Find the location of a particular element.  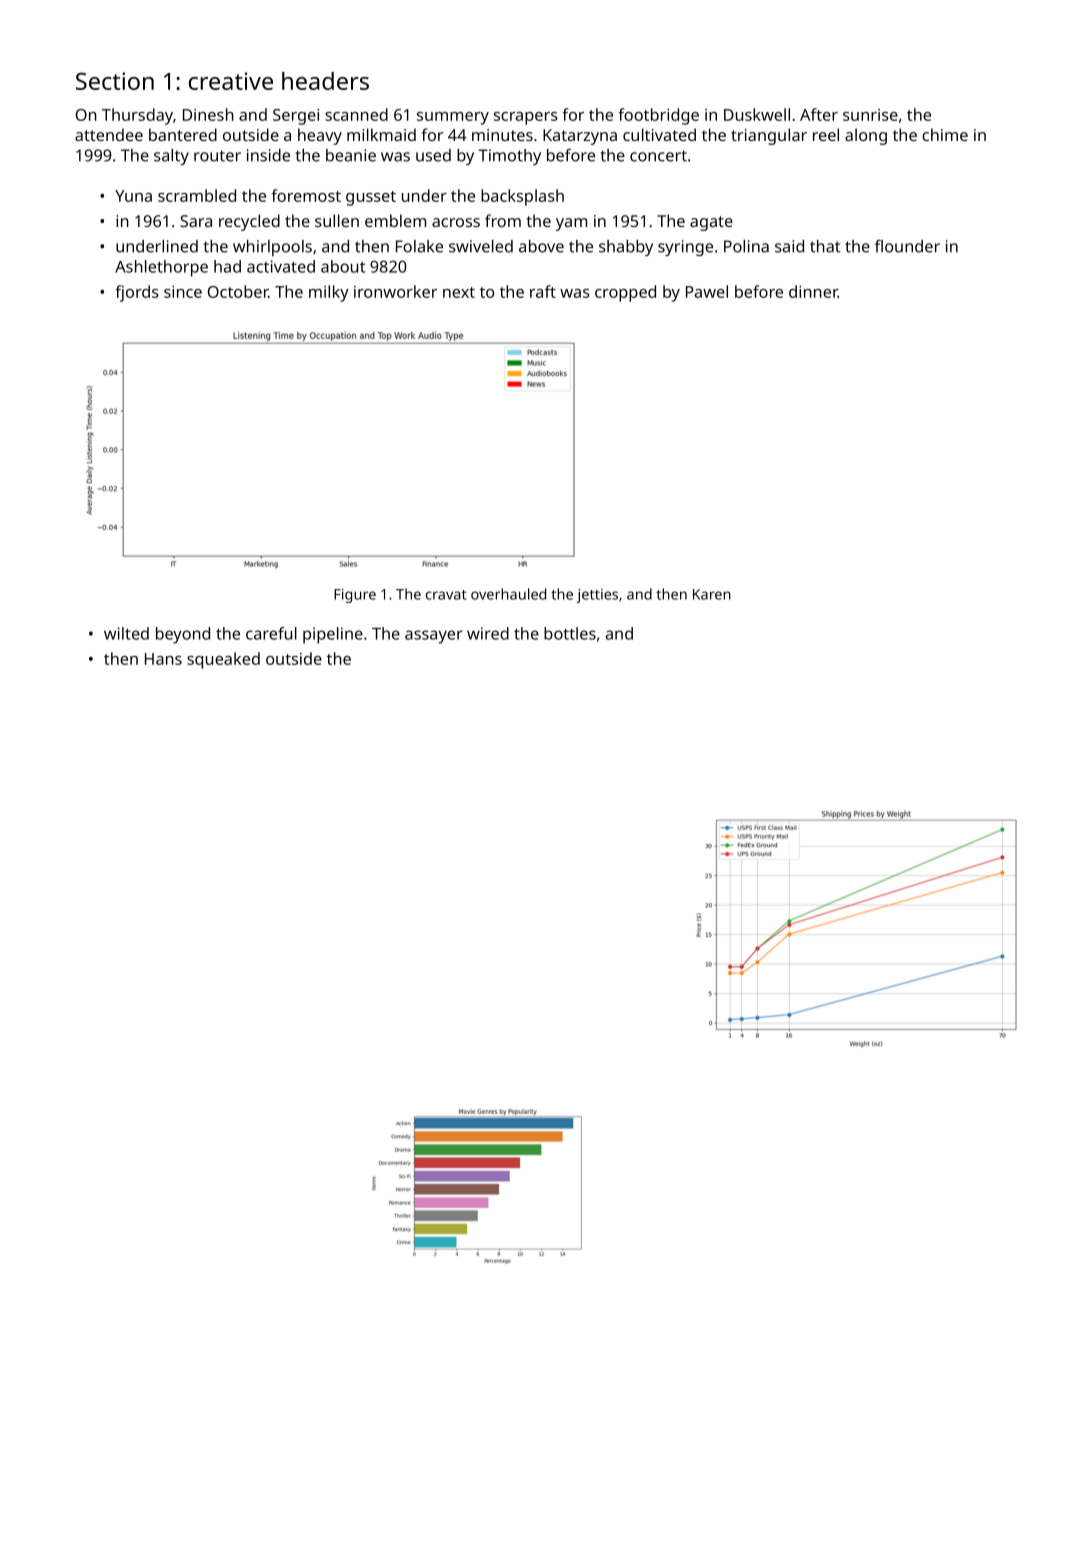

overhauled is located at coordinates (508, 594).
